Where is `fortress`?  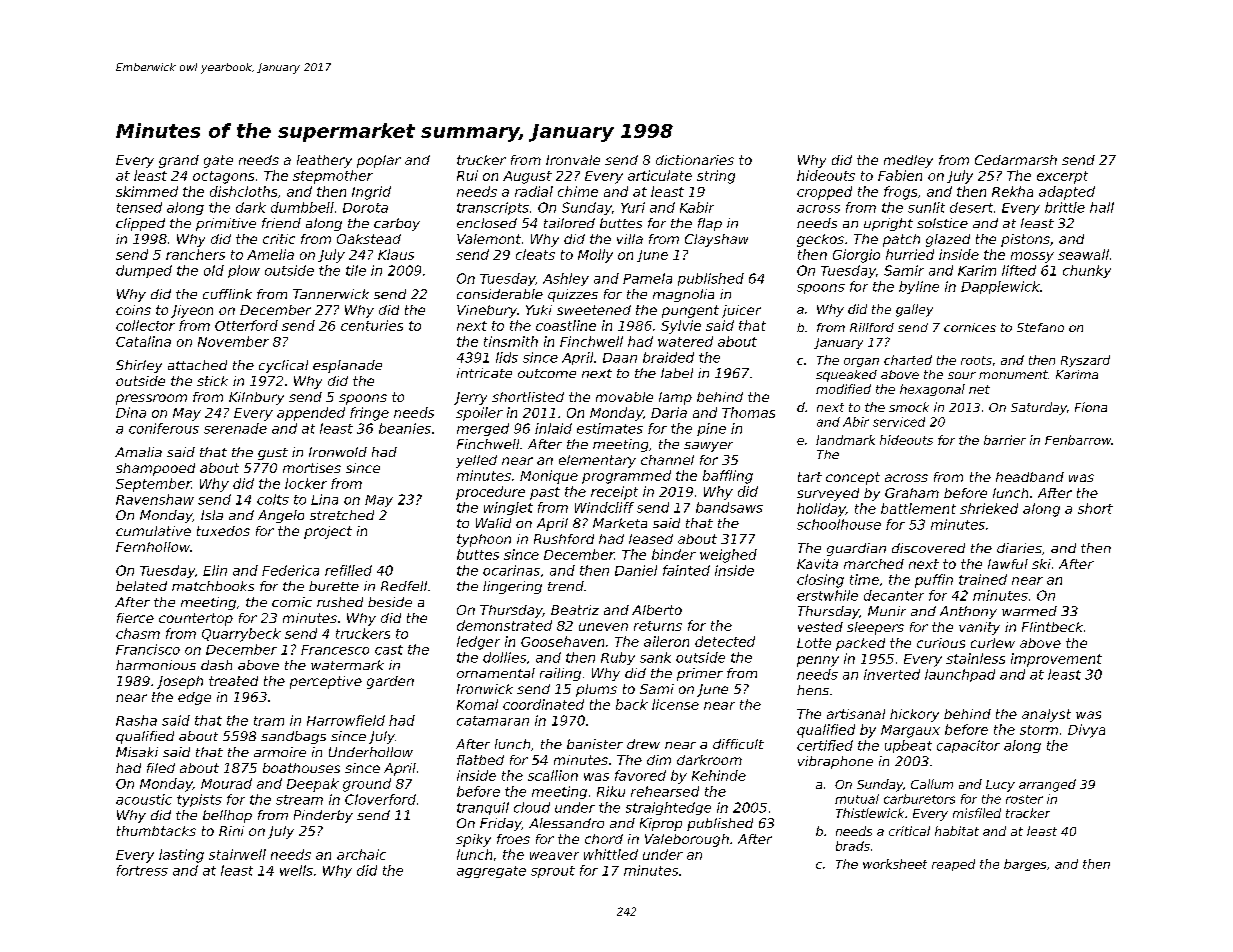 fortress is located at coordinates (142, 870).
